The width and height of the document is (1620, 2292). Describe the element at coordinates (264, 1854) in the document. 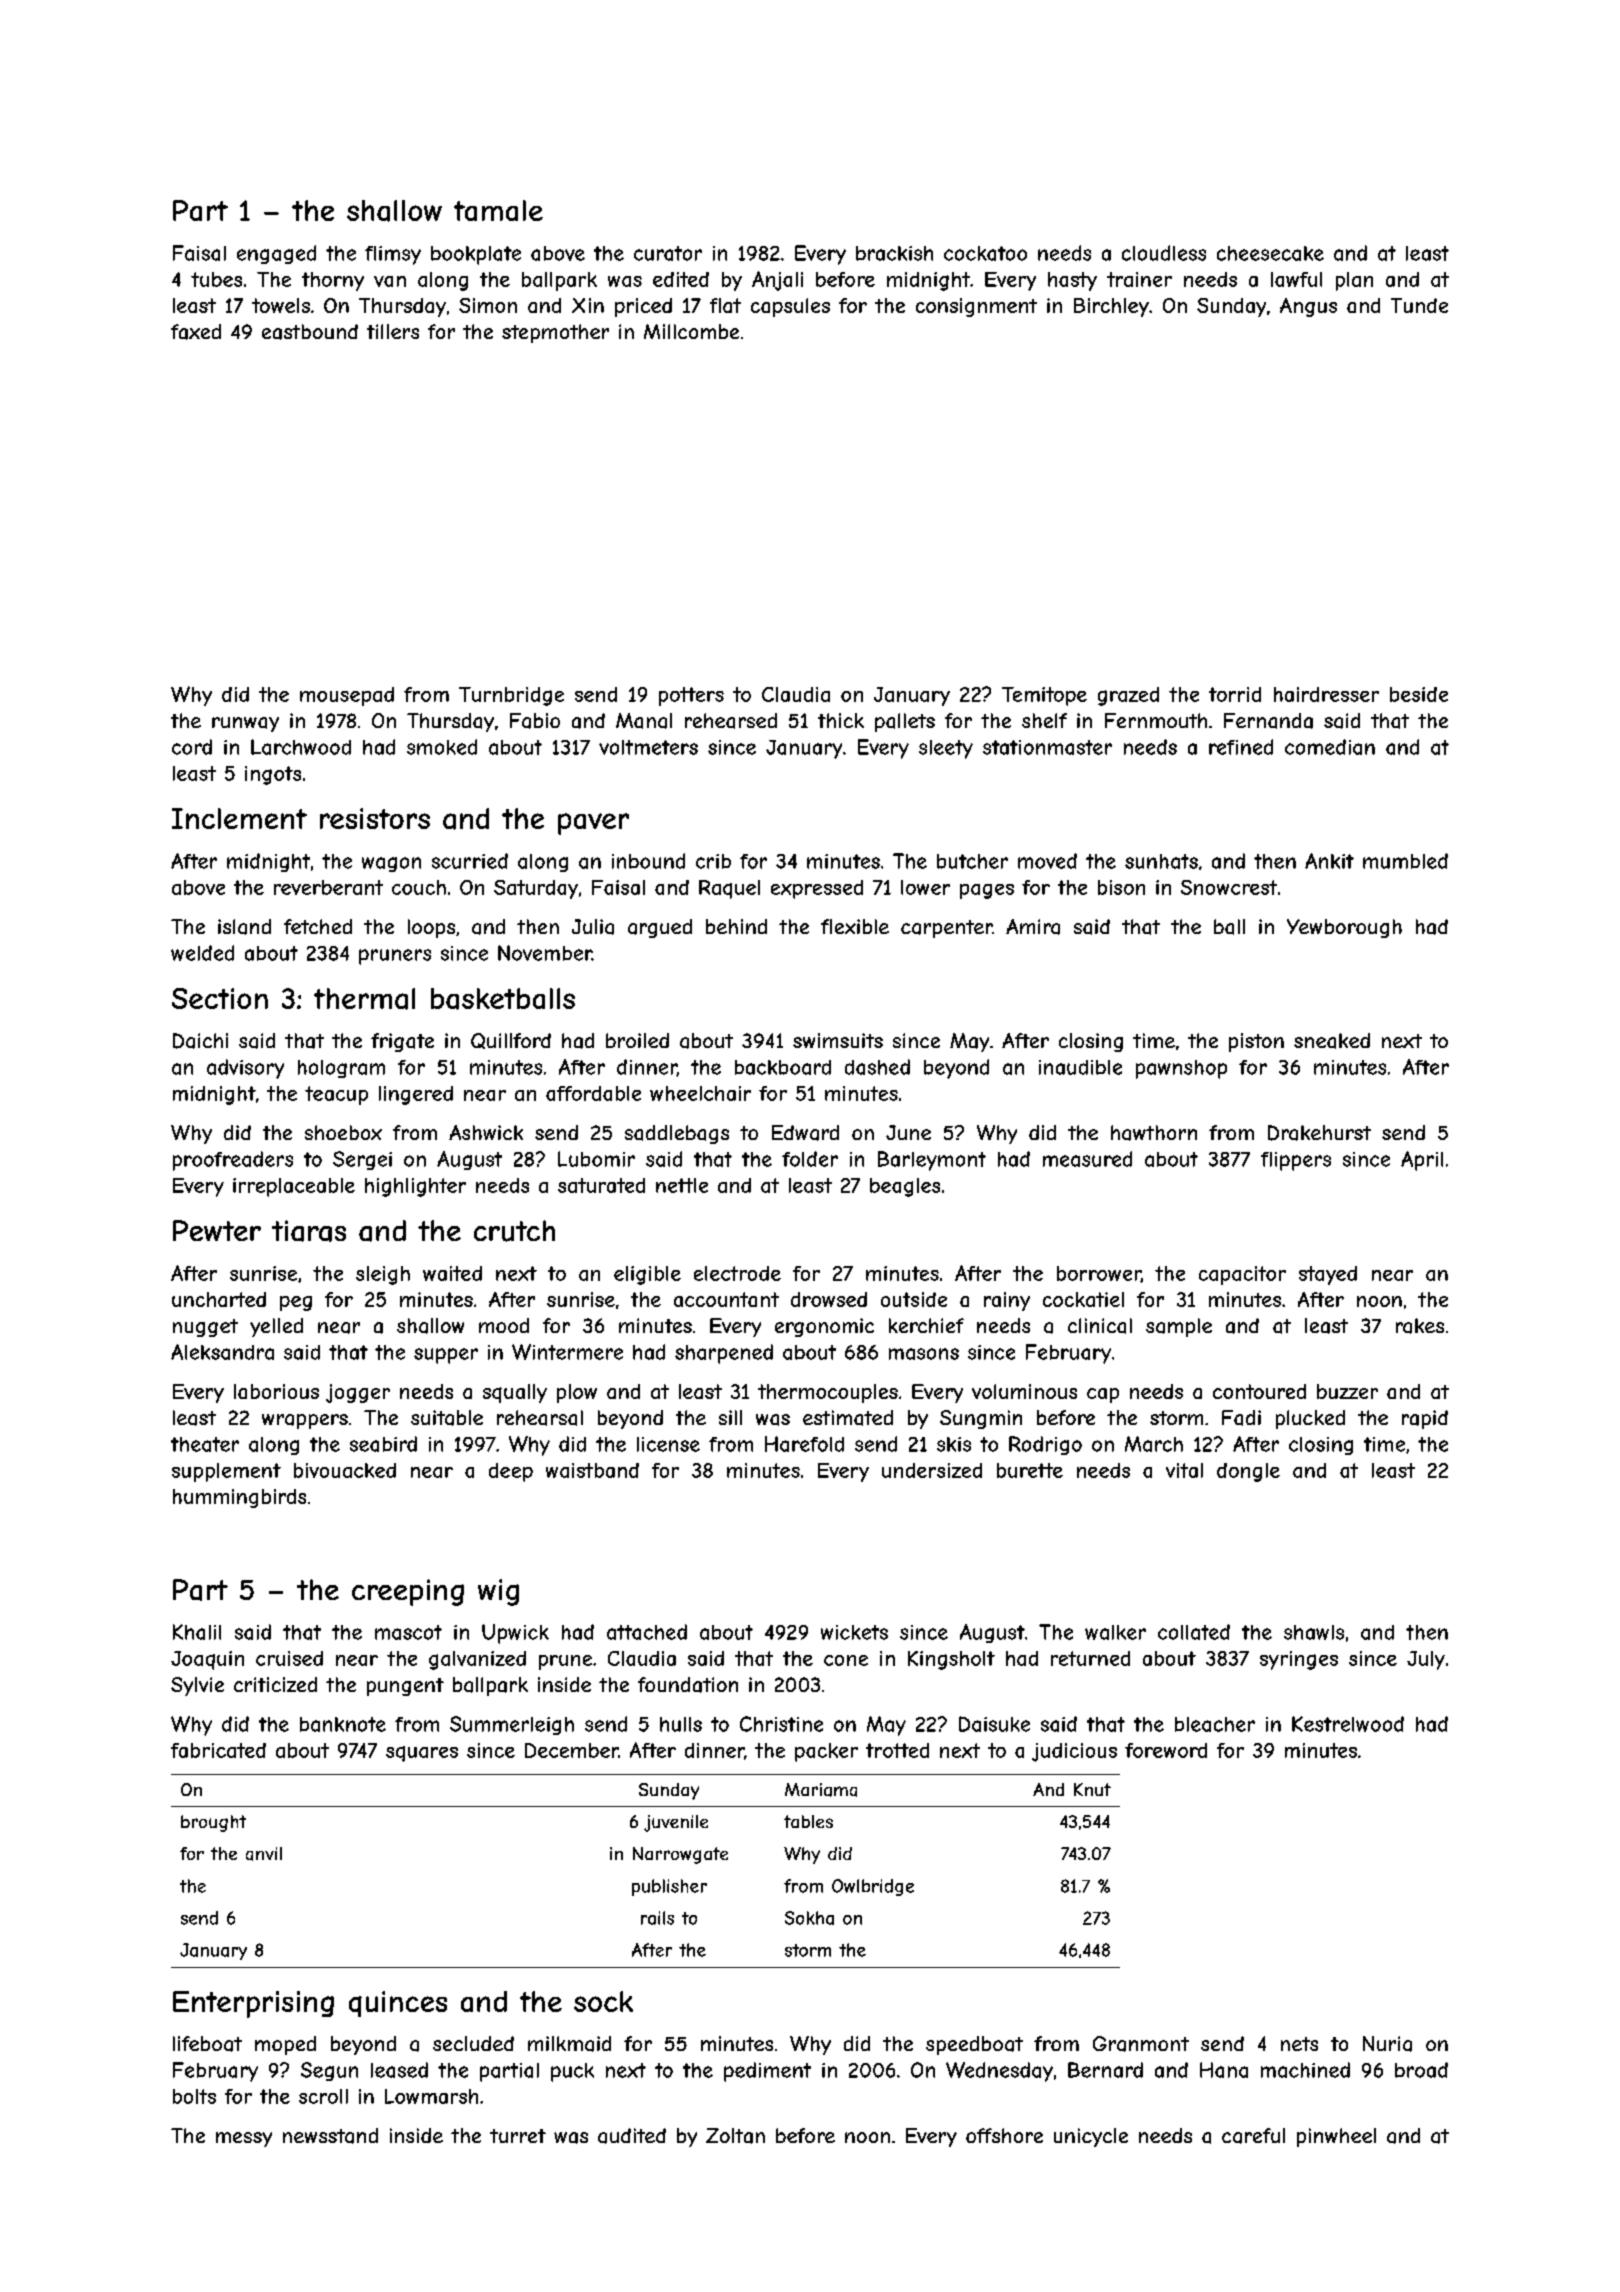

I see `anvil` at that location.
